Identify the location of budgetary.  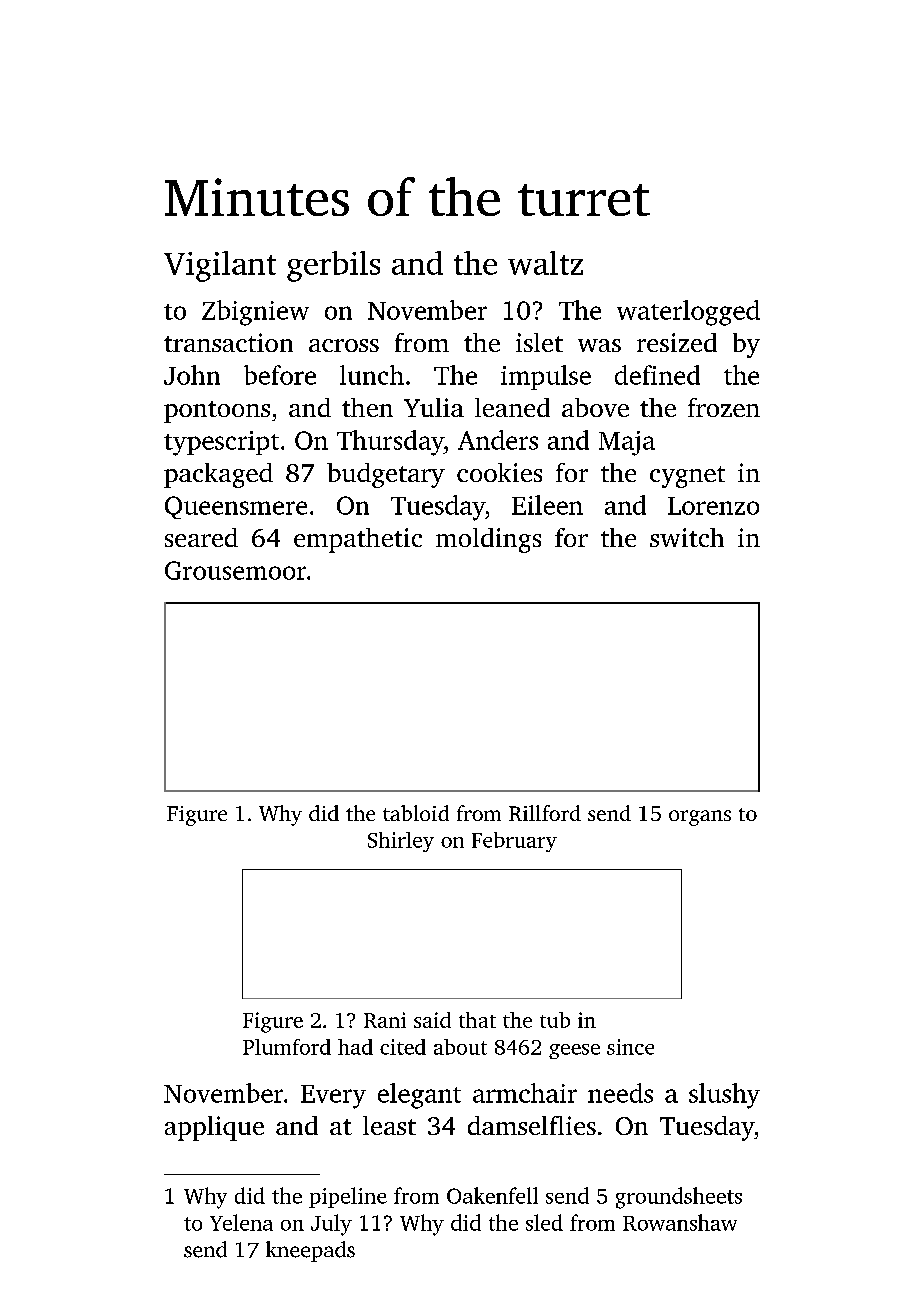
(386, 475).
